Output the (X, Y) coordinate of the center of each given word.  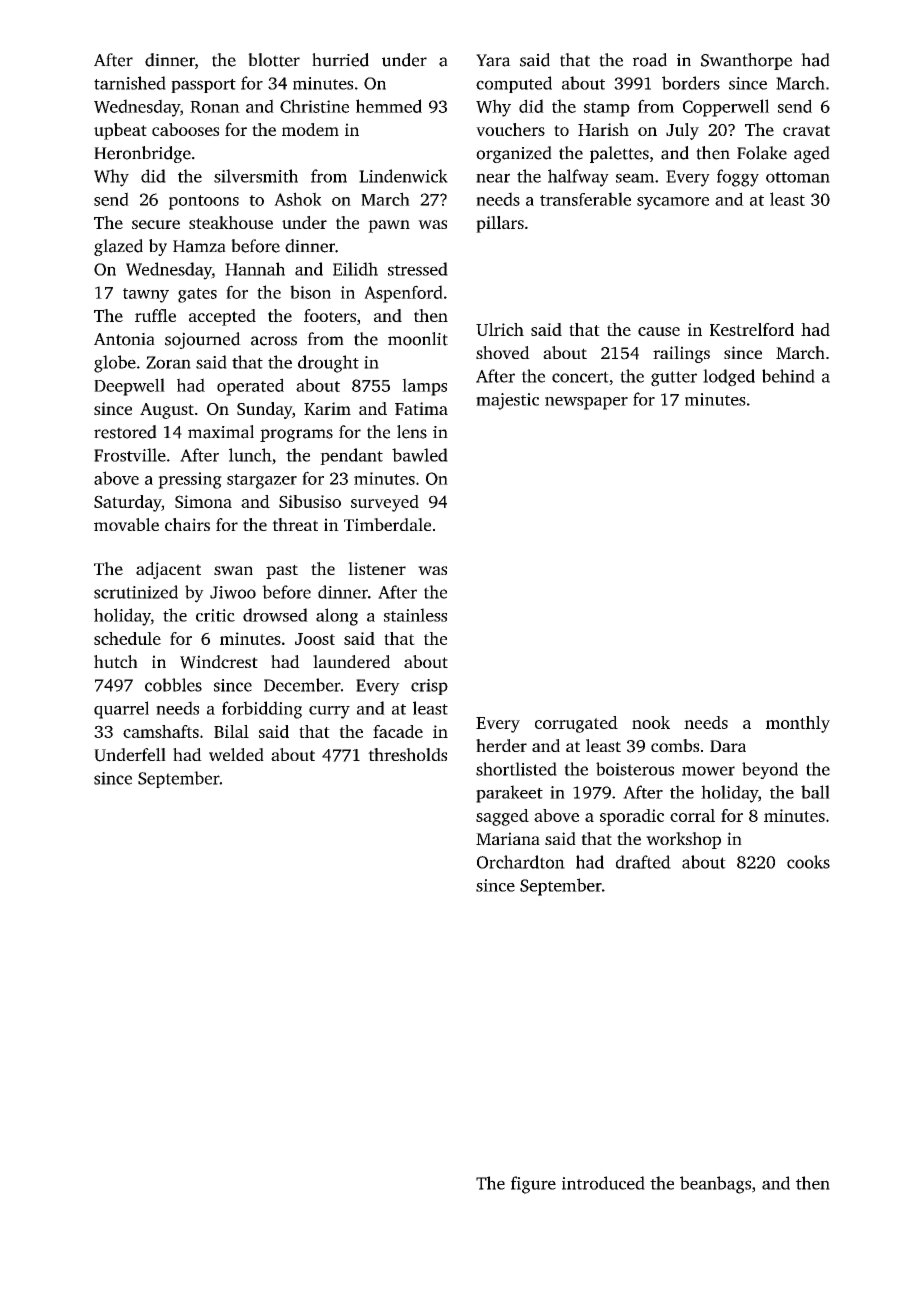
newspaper (586, 403)
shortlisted (516, 769)
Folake (762, 153)
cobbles (173, 685)
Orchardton (521, 862)
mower (708, 771)
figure (533, 1185)
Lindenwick (403, 176)
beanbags (715, 1185)
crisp (429, 687)
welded (236, 754)
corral (692, 815)
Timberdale (387, 524)
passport (203, 86)
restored (125, 432)
